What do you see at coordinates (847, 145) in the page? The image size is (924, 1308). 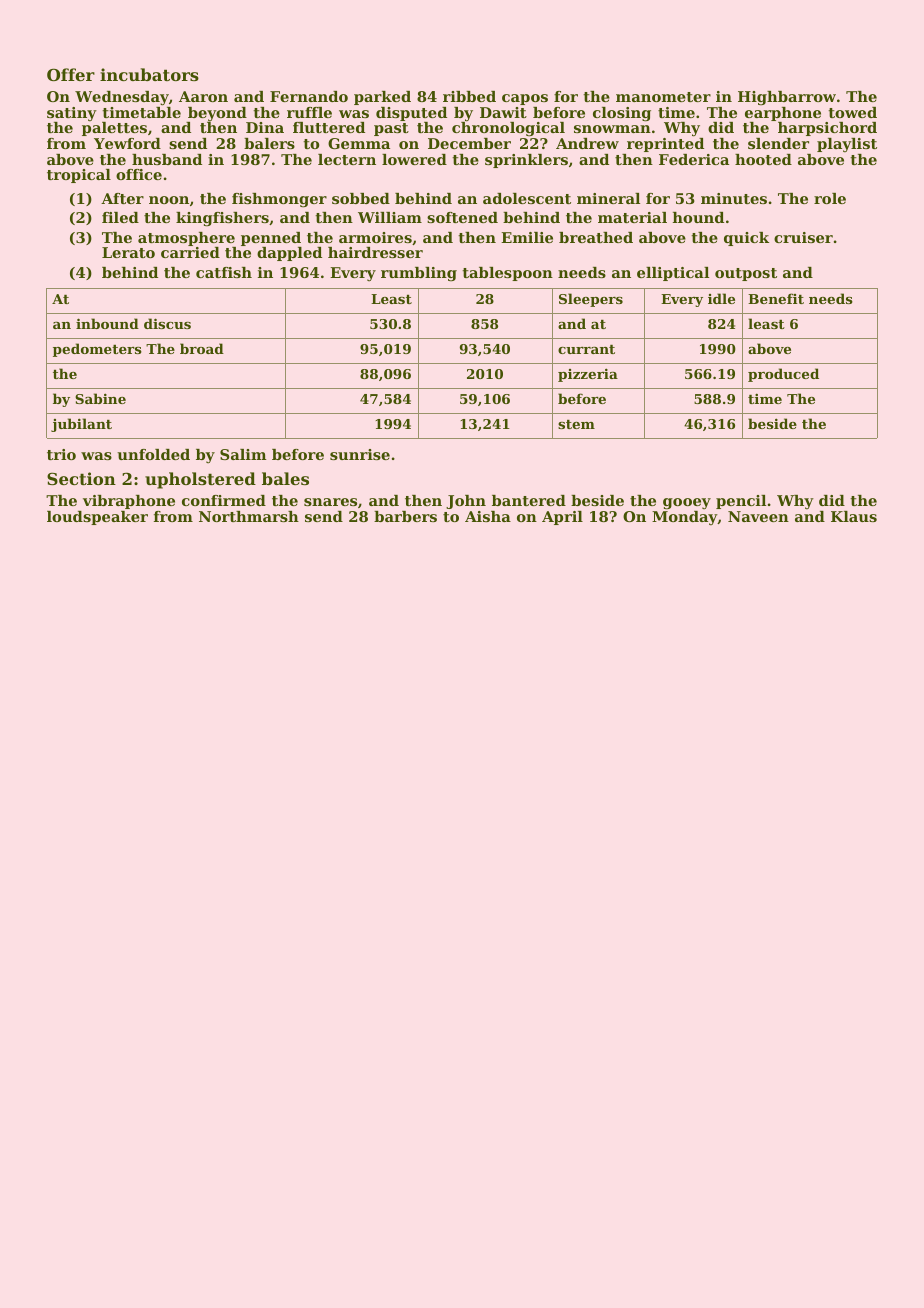 I see `playlist` at bounding box center [847, 145].
